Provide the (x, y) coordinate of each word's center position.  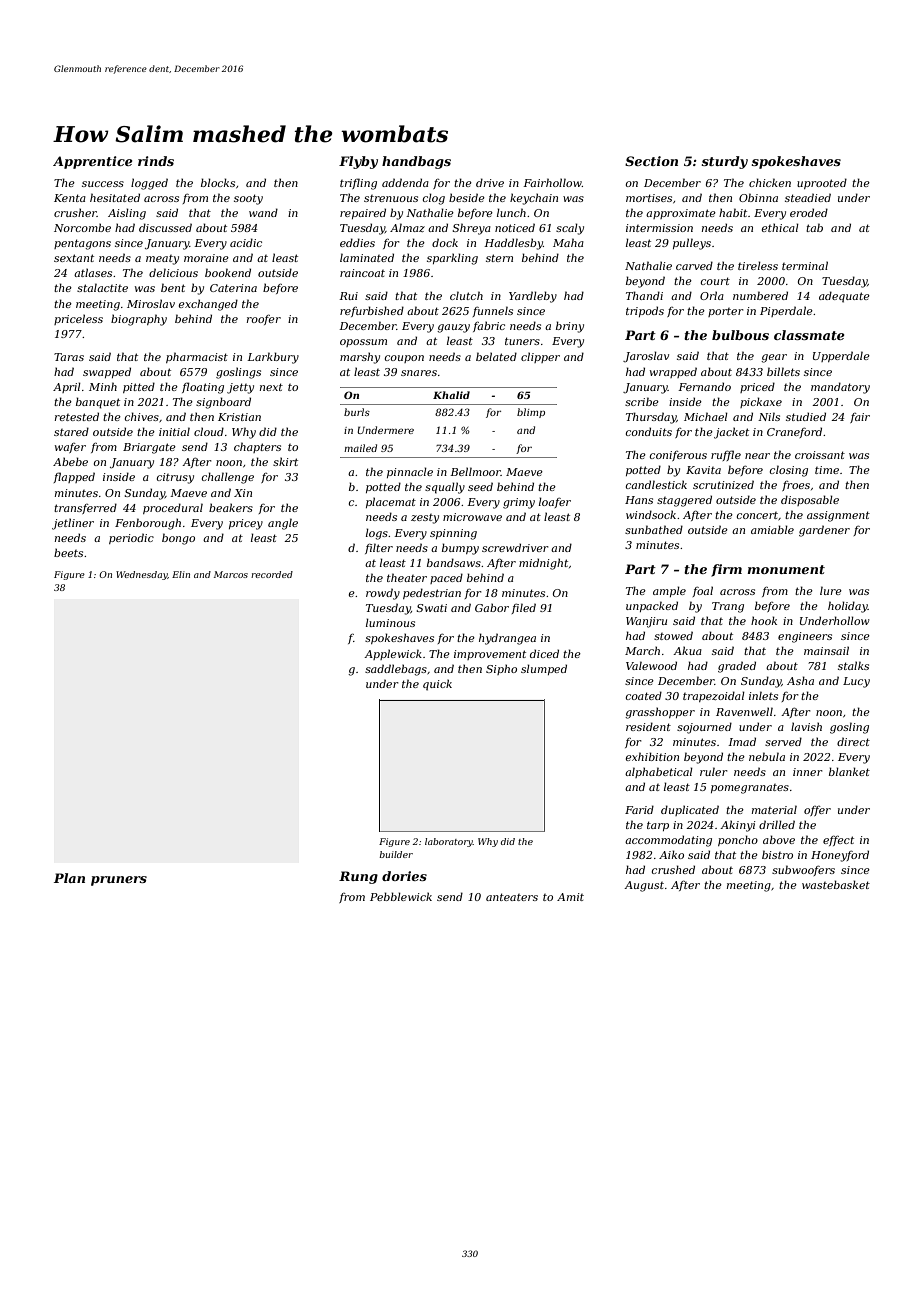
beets (68, 552)
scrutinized (723, 484)
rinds (156, 161)
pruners (119, 881)
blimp (531, 413)
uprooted (822, 183)
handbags (416, 162)
